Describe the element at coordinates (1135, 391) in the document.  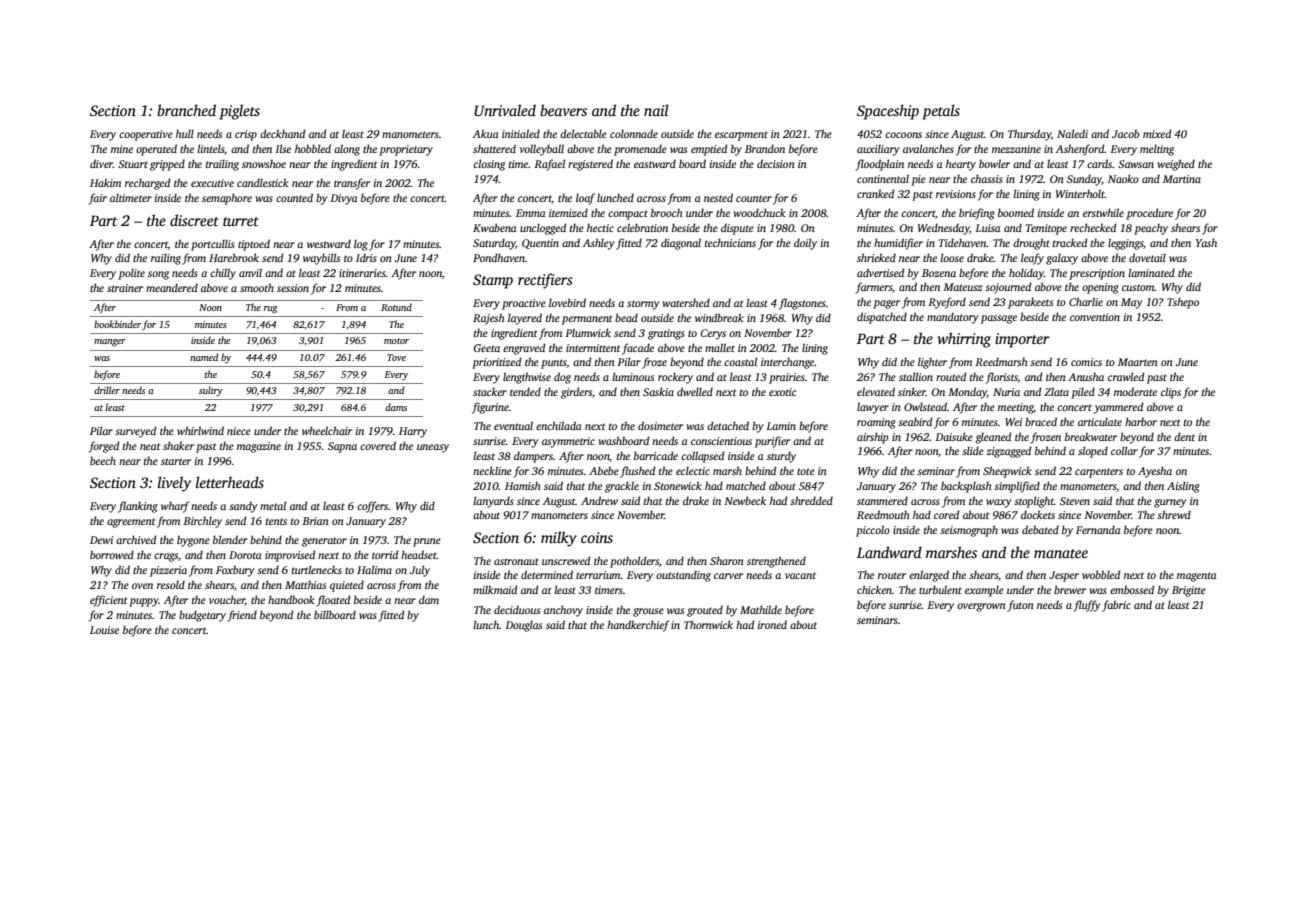
I see `moderate` at that location.
